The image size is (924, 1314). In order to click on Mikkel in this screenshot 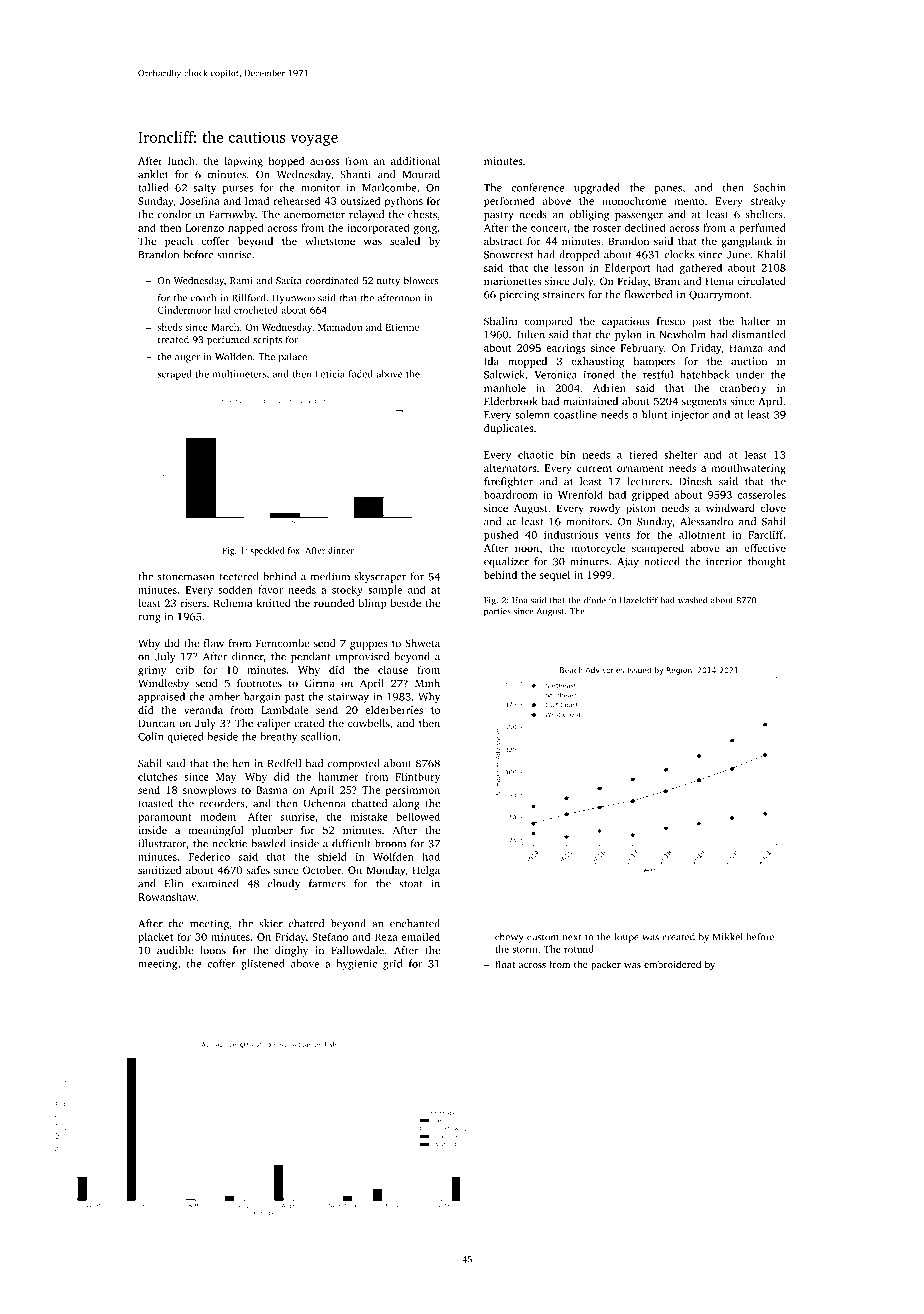, I will do `click(728, 937)`.
